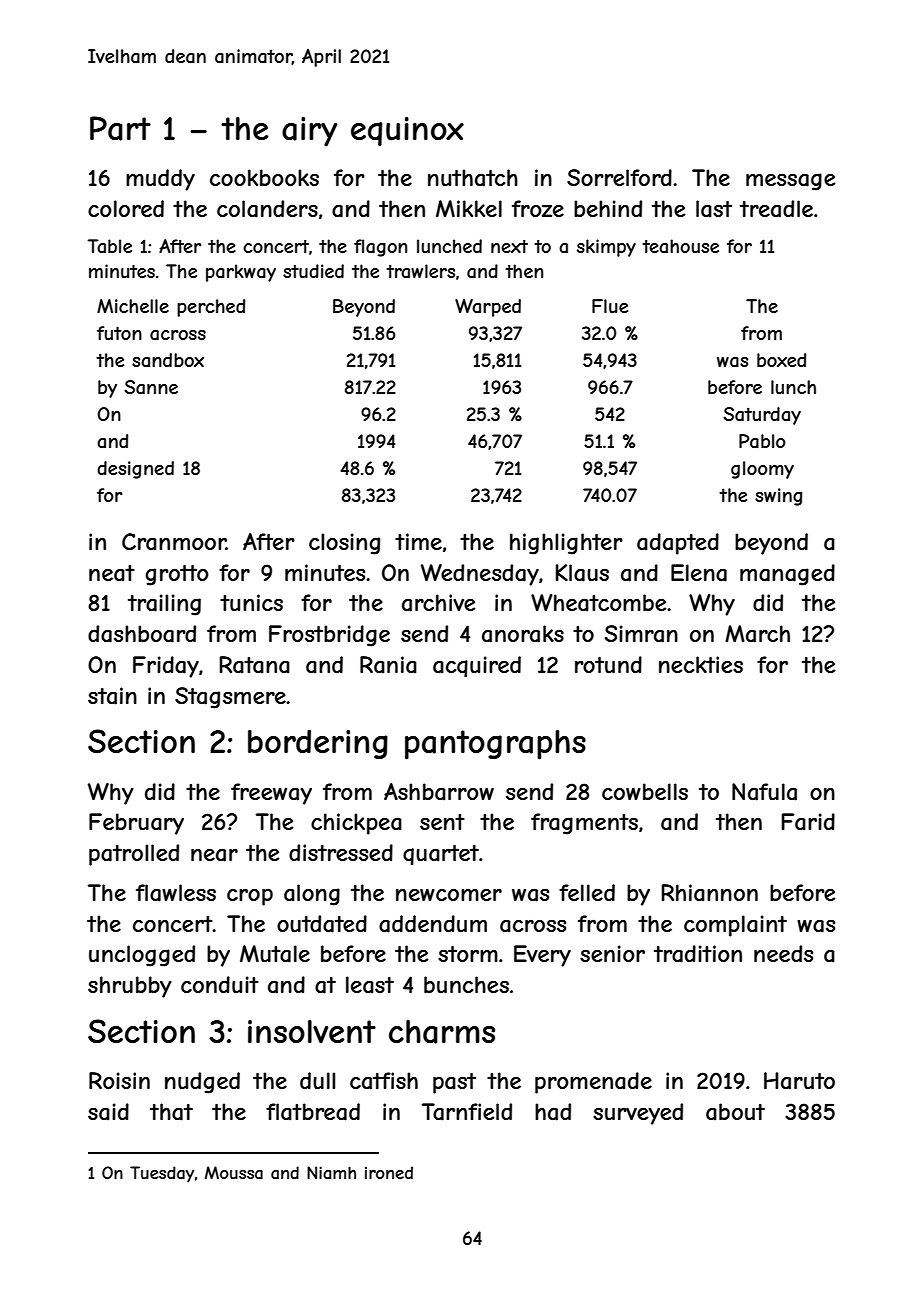 This screenshot has width=924, height=1311. What do you see at coordinates (407, 131) in the screenshot?
I see `equinox` at bounding box center [407, 131].
